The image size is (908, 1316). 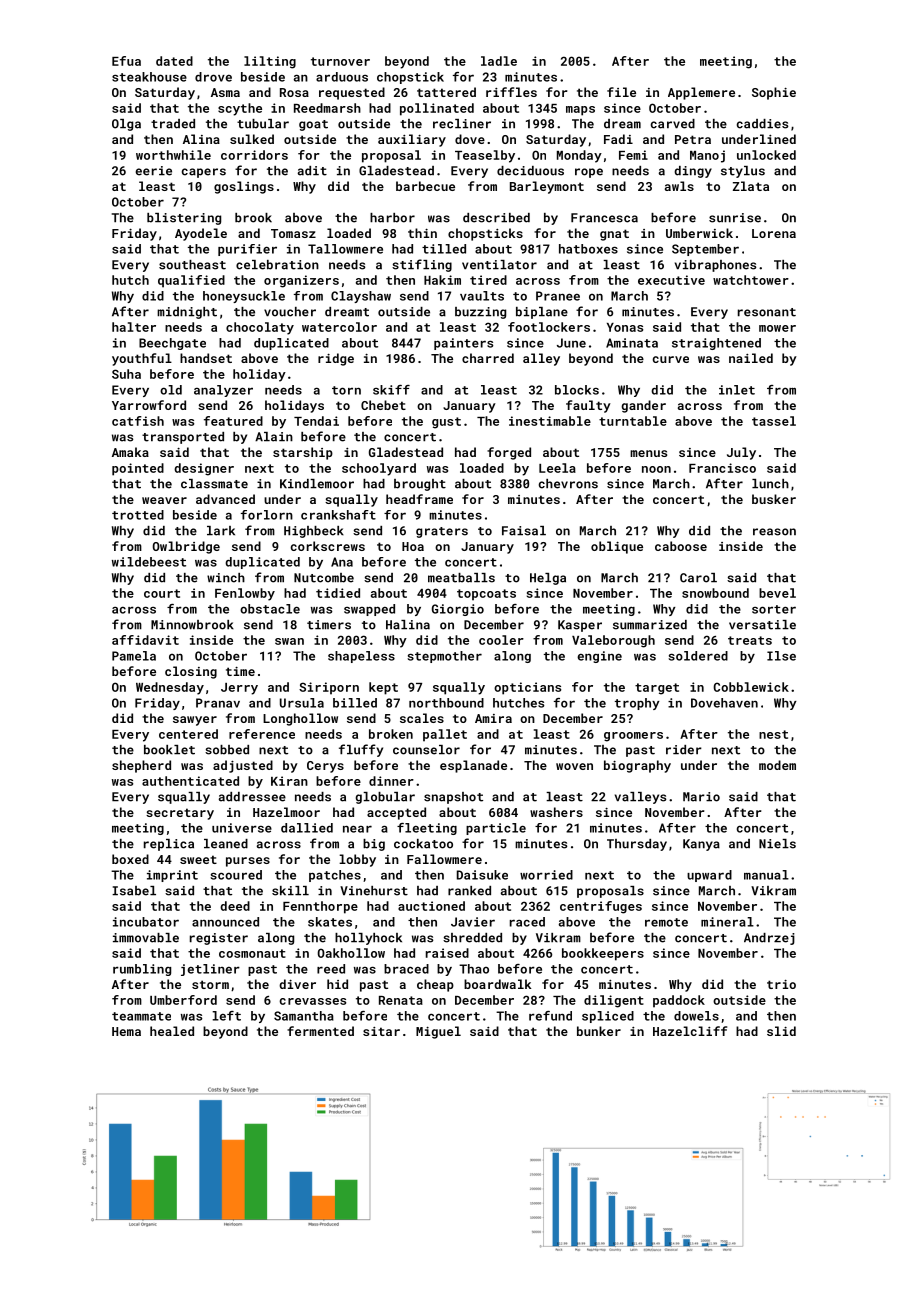 I want to click on youthful, so click(x=142, y=359).
